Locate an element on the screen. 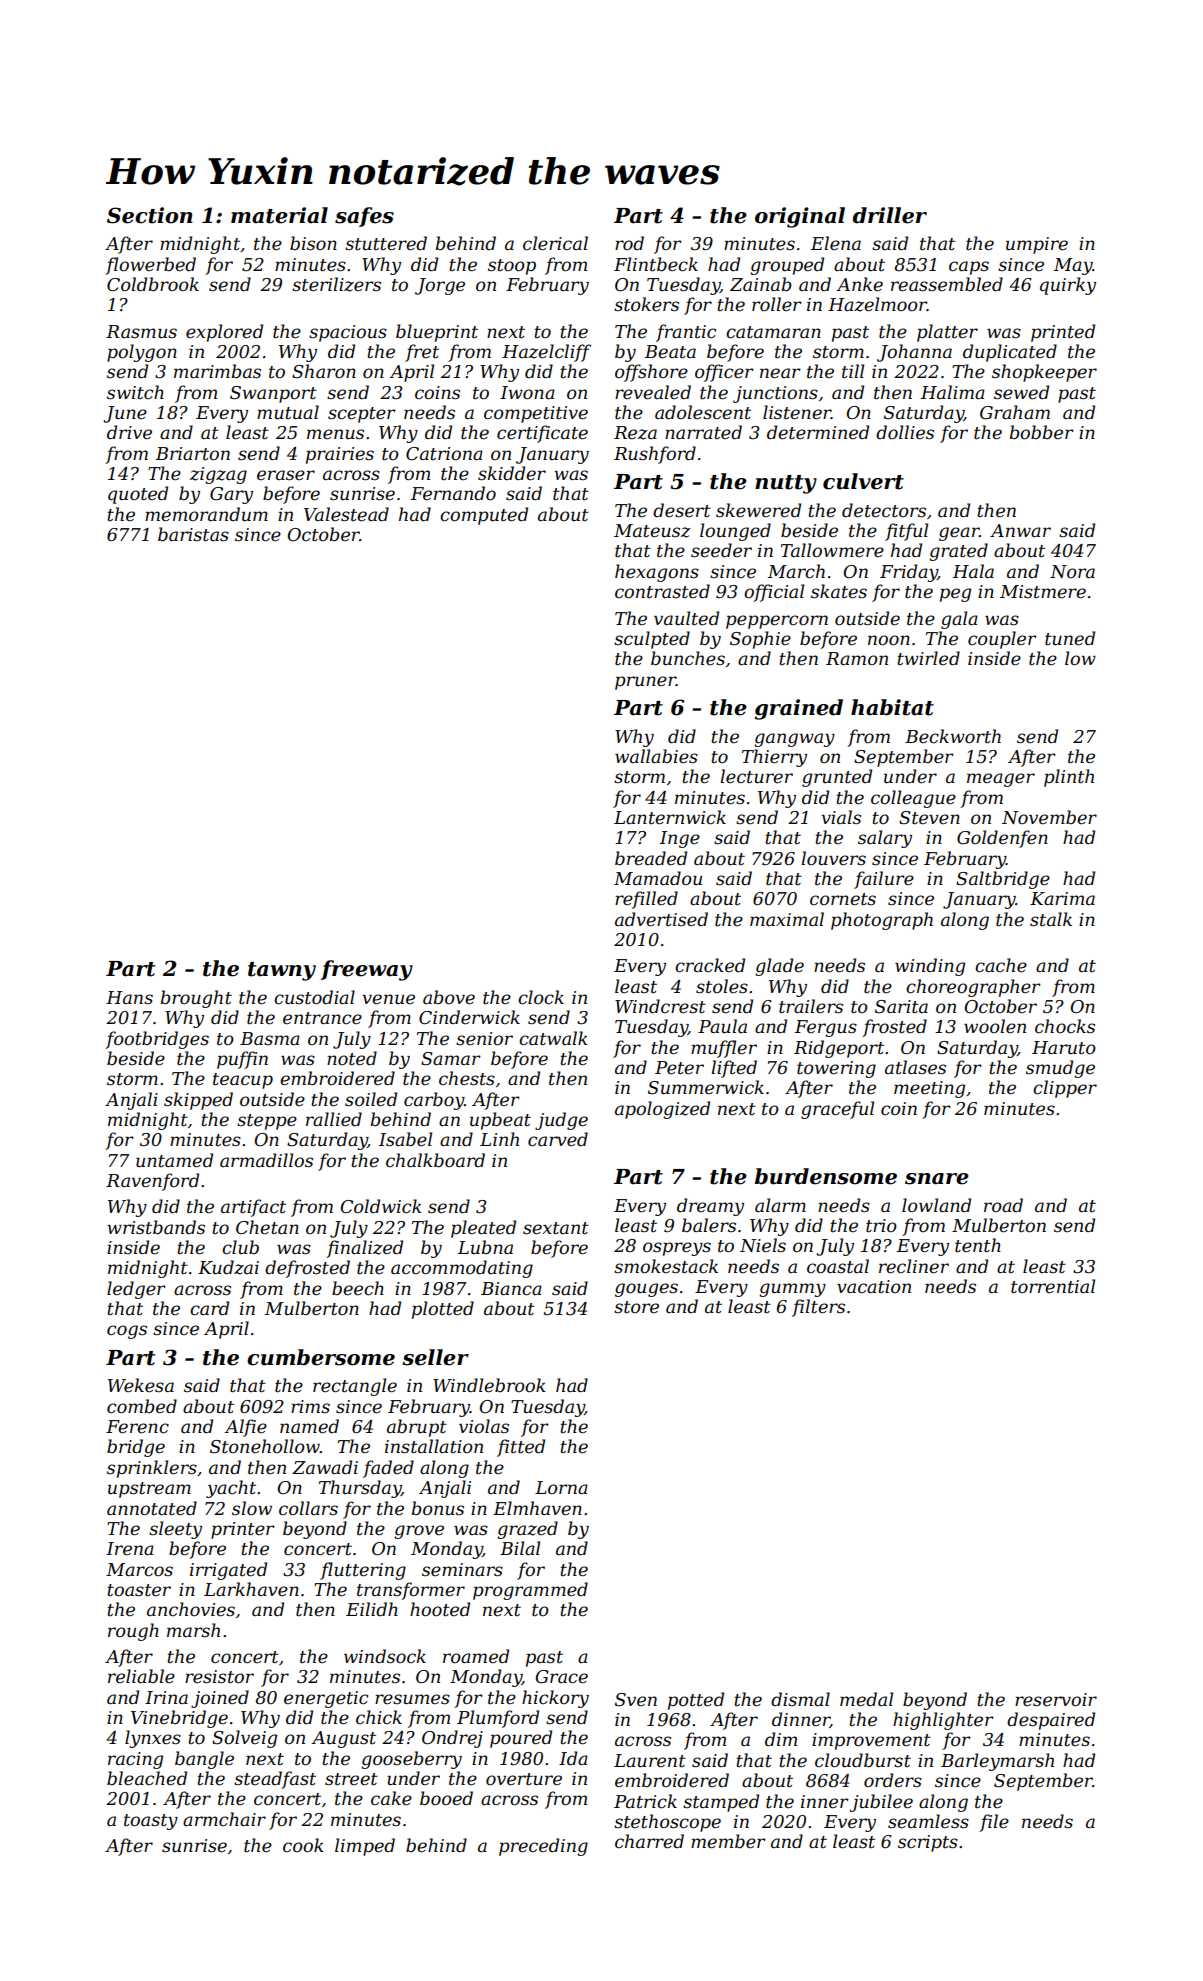 This screenshot has height=1981, width=1203. Ferenc is located at coordinates (137, 1427).
